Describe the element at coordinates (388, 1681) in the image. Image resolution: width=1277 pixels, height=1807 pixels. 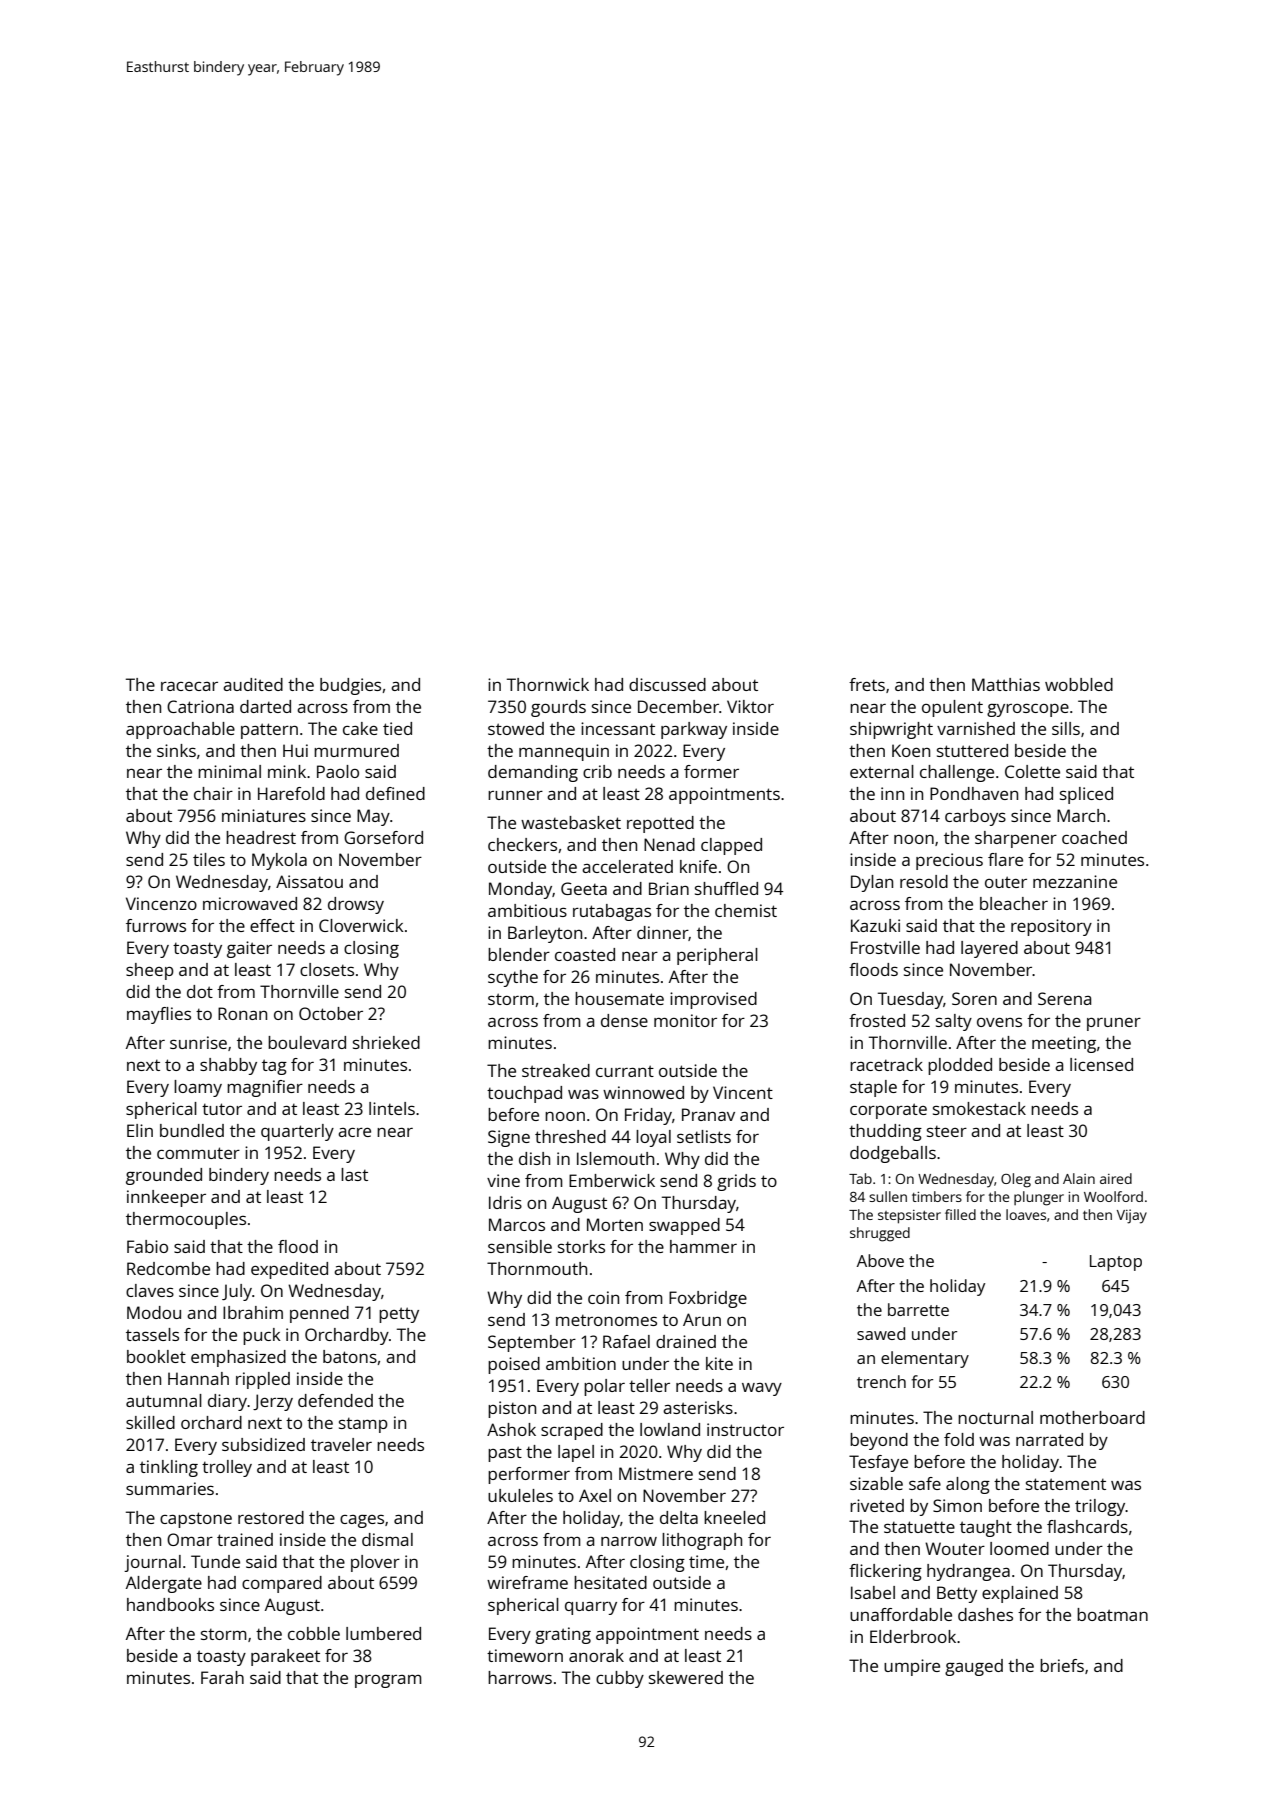
I see `program` at that location.
